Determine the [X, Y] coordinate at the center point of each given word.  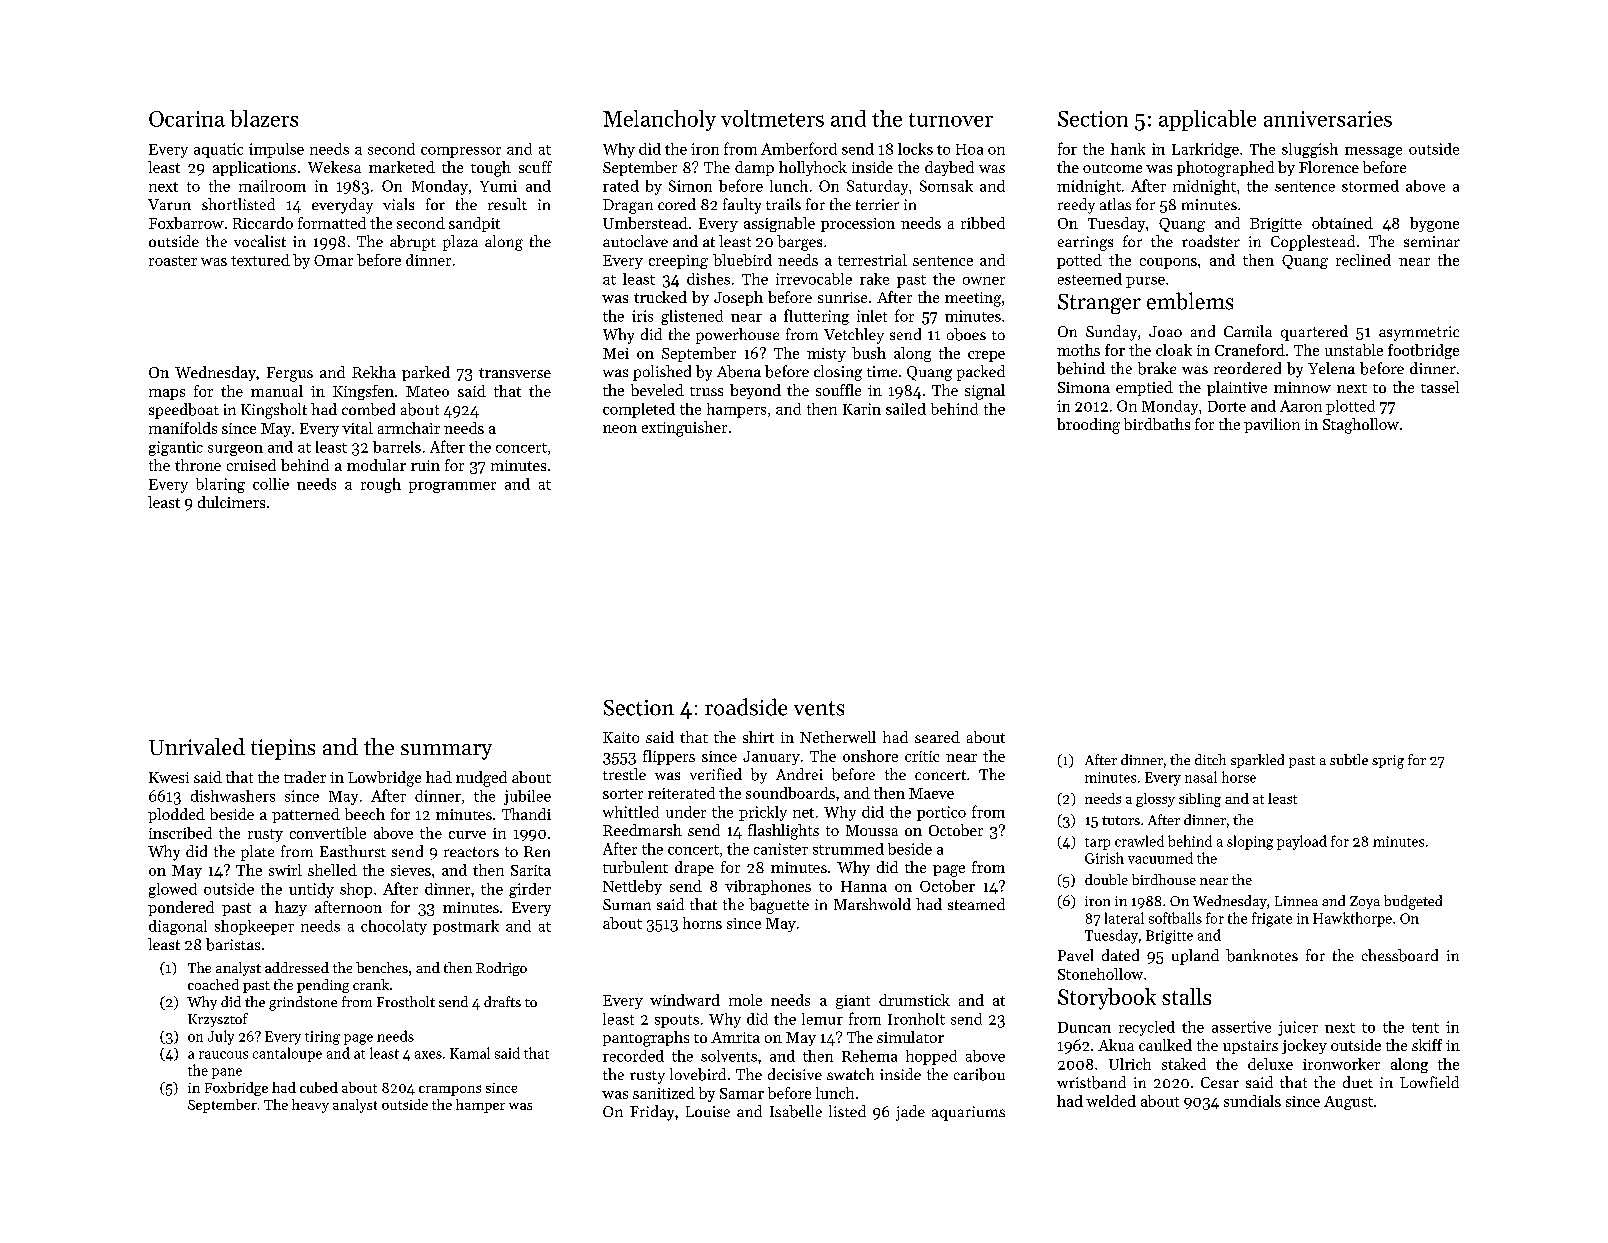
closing [838, 373]
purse [1145, 282]
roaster [173, 261]
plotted [1350, 407]
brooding [1088, 426]
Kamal [470, 1053]
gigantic [176, 448]
